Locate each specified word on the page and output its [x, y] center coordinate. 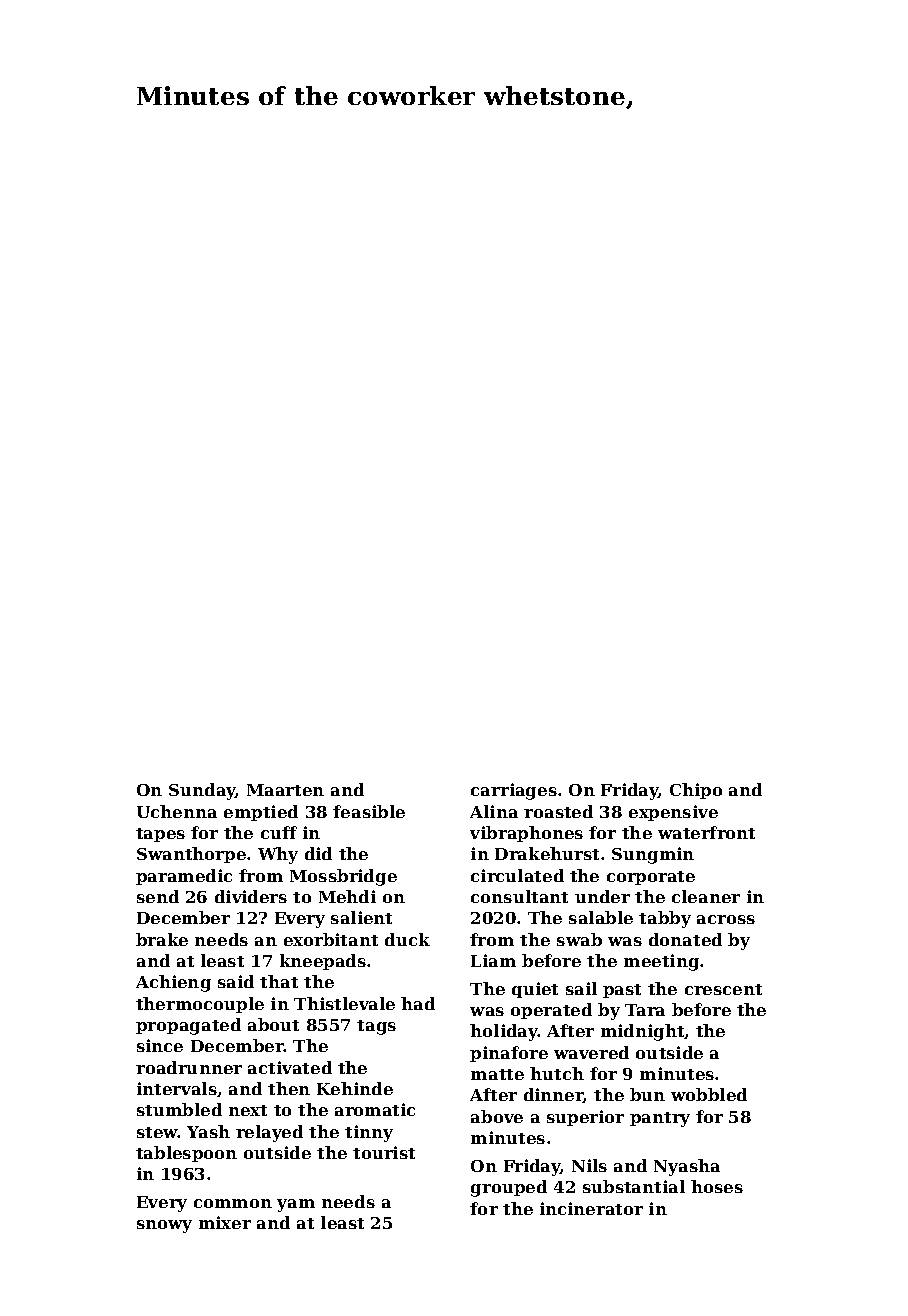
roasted [558, 811]
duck [407, 939]
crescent [723, 989]
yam [296, 1205]
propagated [188, 1026]
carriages [514, 791]
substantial [634, 1186]
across [726, 919]
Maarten [285, 790]
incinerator [591, 1208]
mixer [225, 1222]
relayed [269, 1133]
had [418, 1003]
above [497, 1116]
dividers [251, 896]
